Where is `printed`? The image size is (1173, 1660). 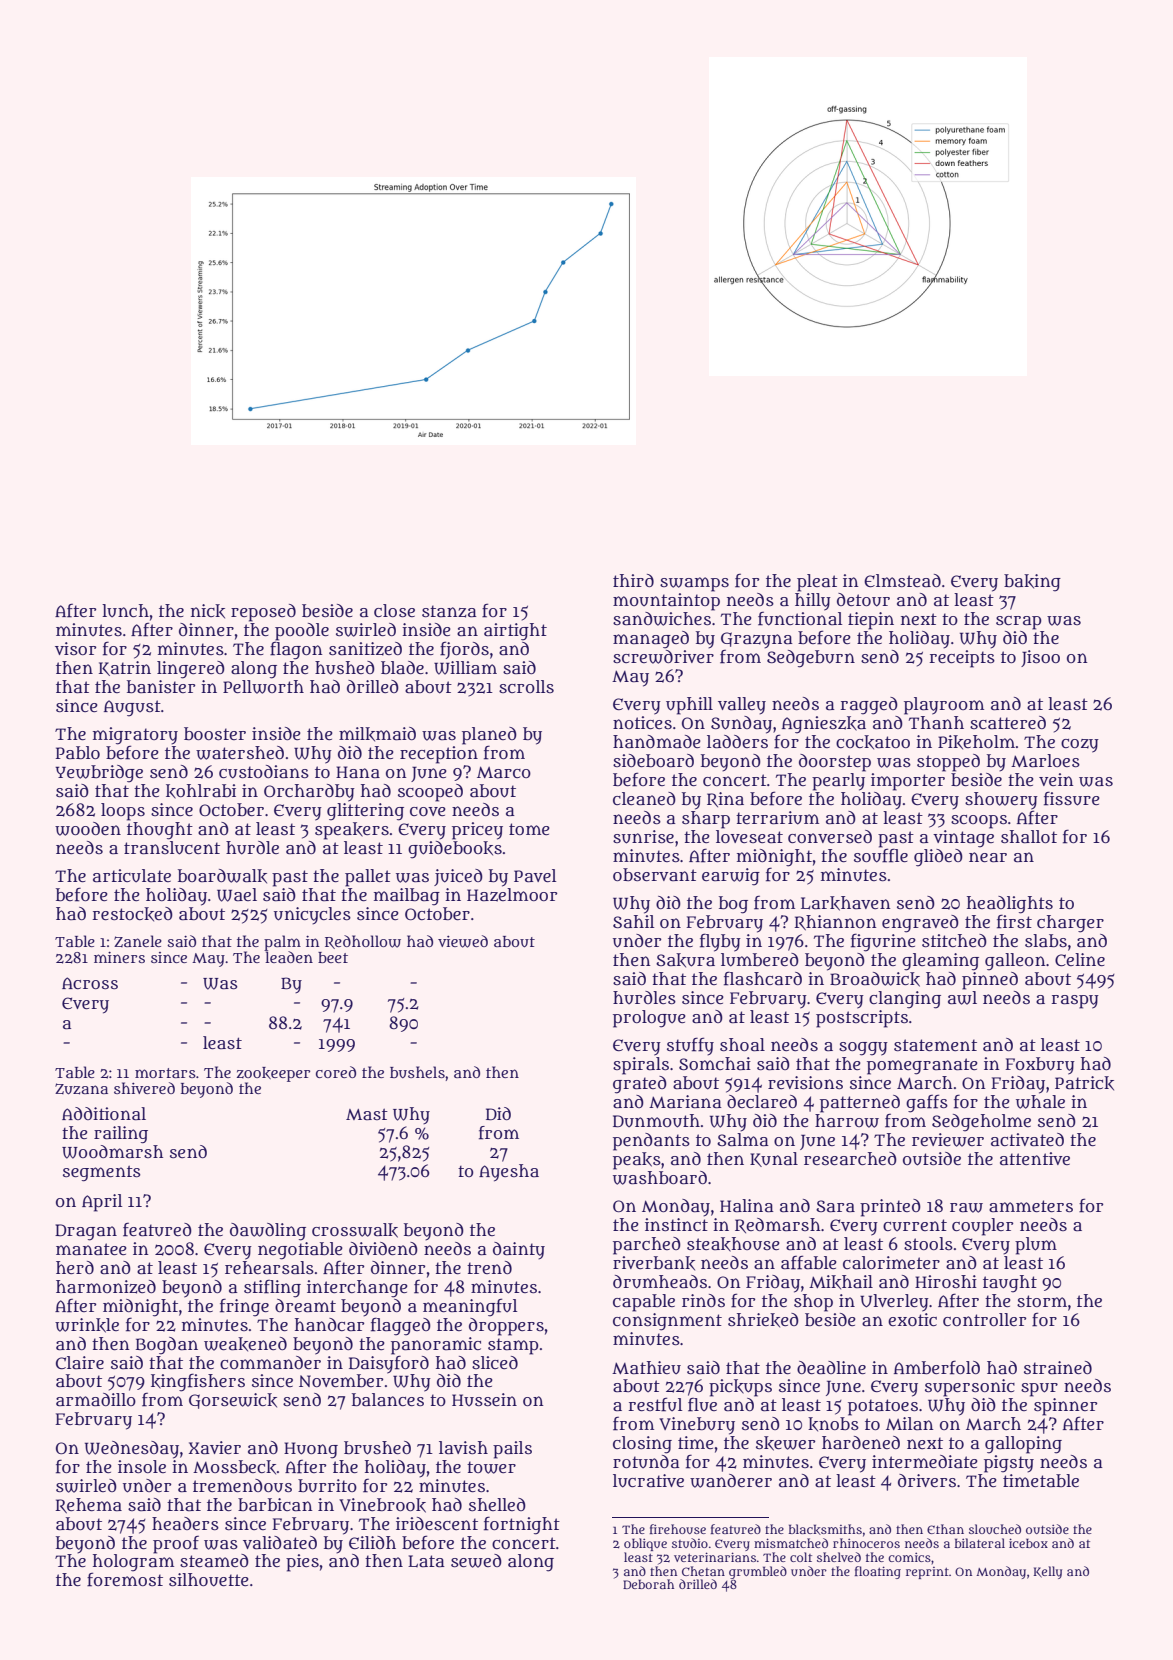
printed is located at coordinates (890, 1208).
